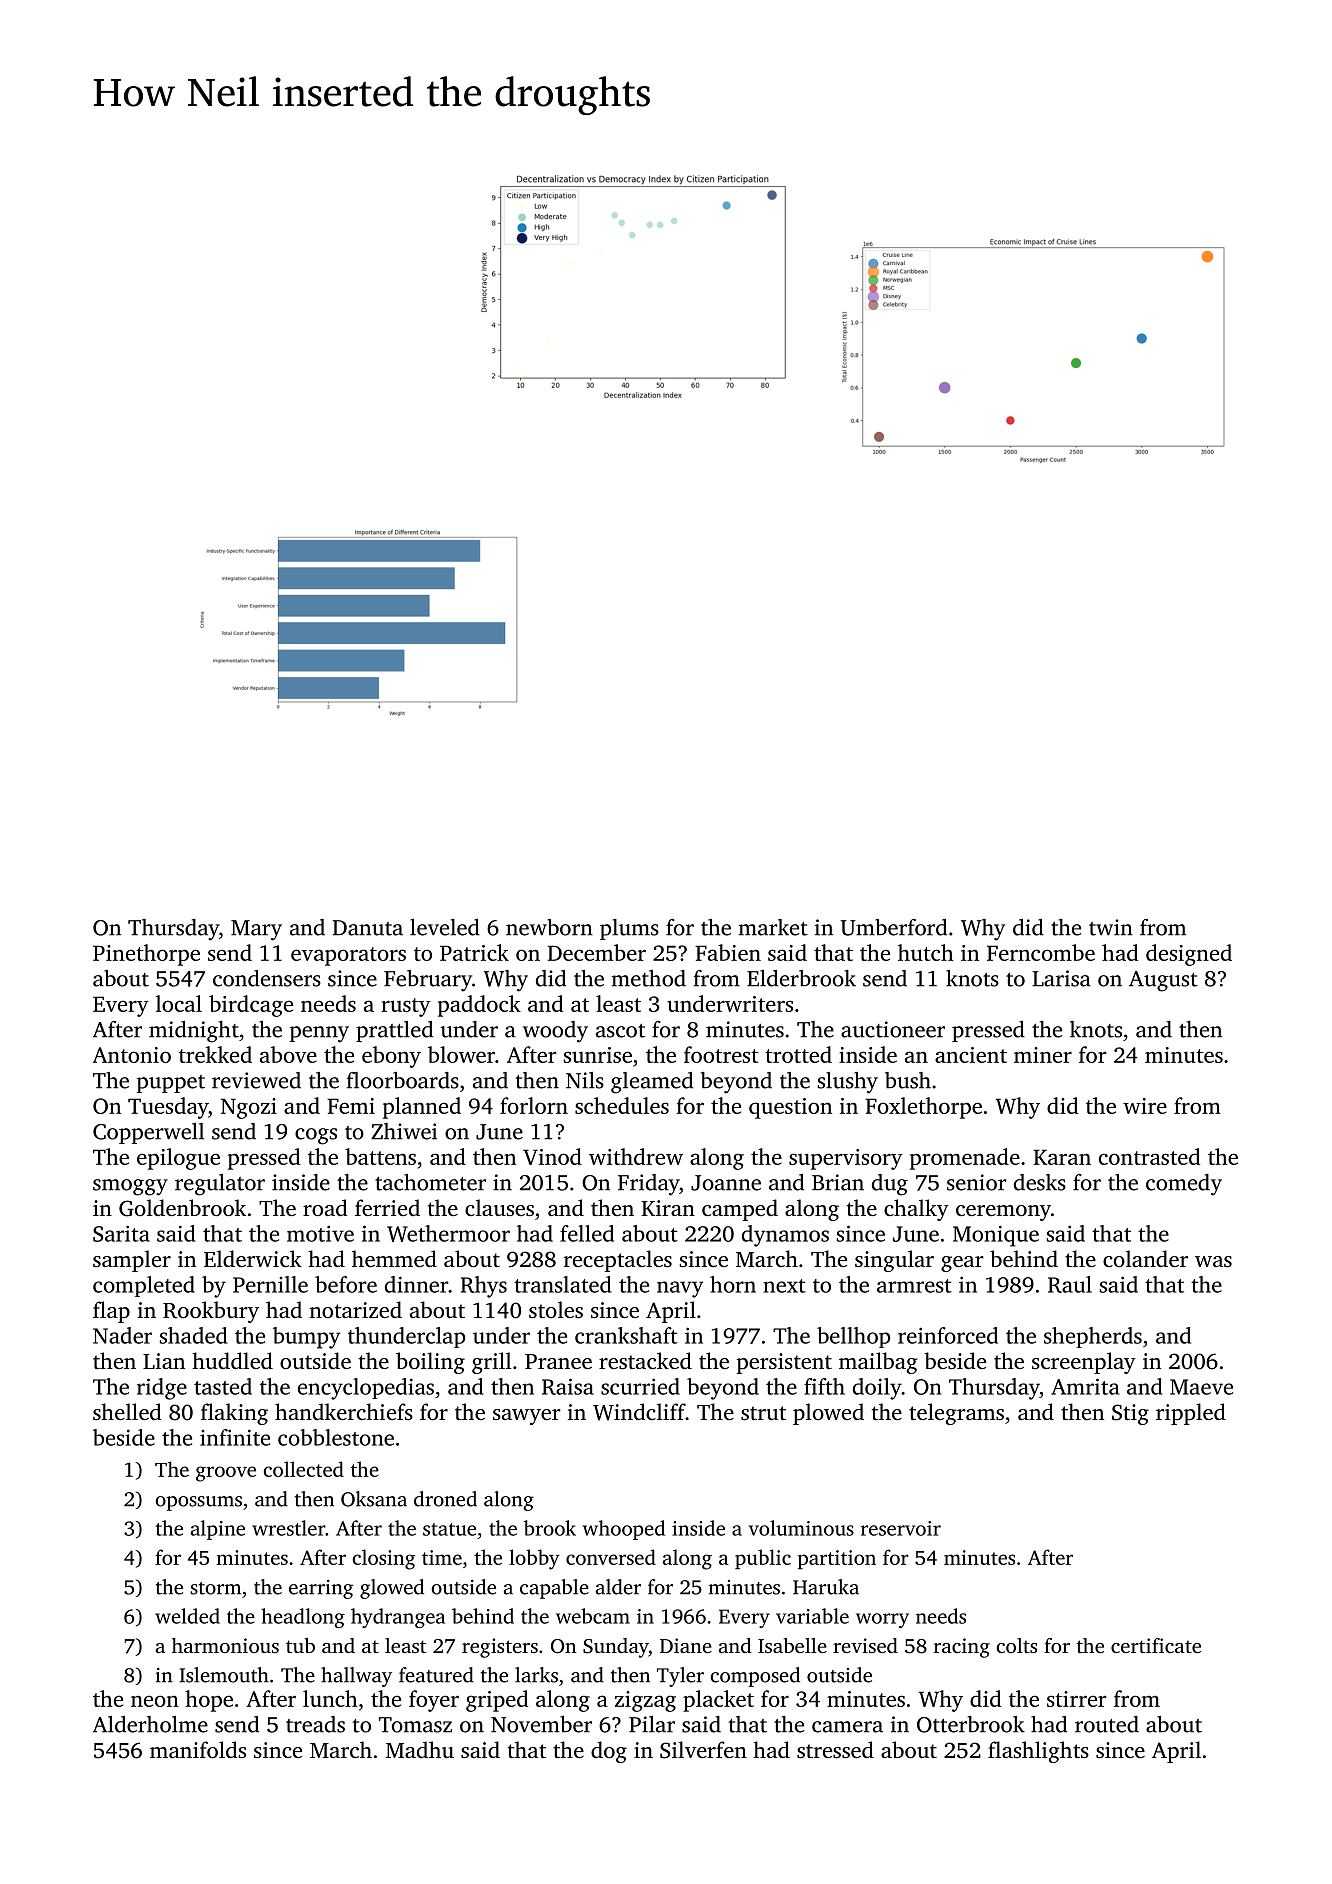 The width and height of the page is (1332, 1884). What do you see at coordinates (1145, 1106) in the page?
I see `wire` at bounding box center [1145, 1106].
